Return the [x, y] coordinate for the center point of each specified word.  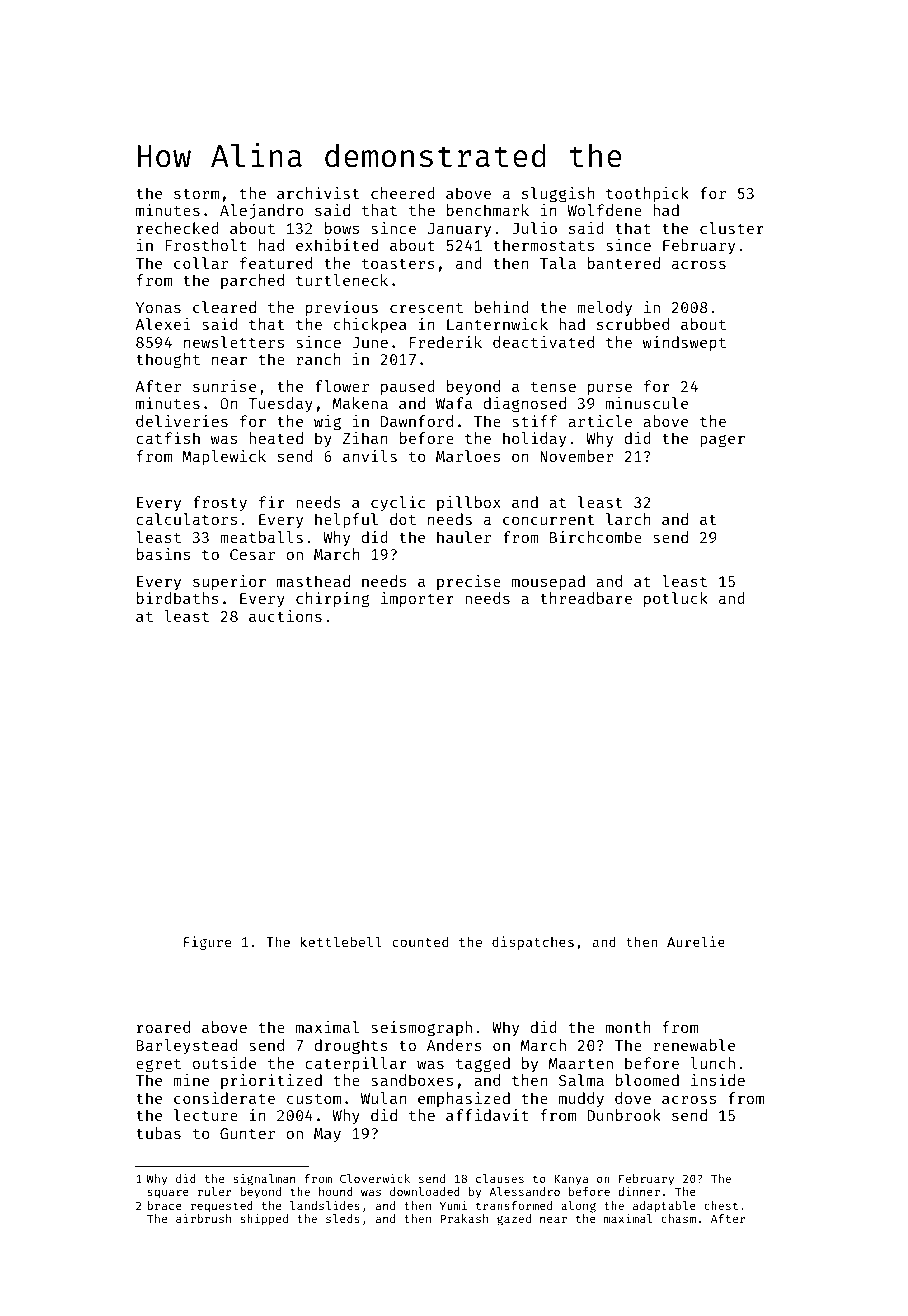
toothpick [647, 194]
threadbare [586, 598]
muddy [581, 1099]
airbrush [203, 1218]
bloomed [647, 1080]
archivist [318, 193]
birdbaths [178, 598]
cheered [403, 193]
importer [417, 599]
